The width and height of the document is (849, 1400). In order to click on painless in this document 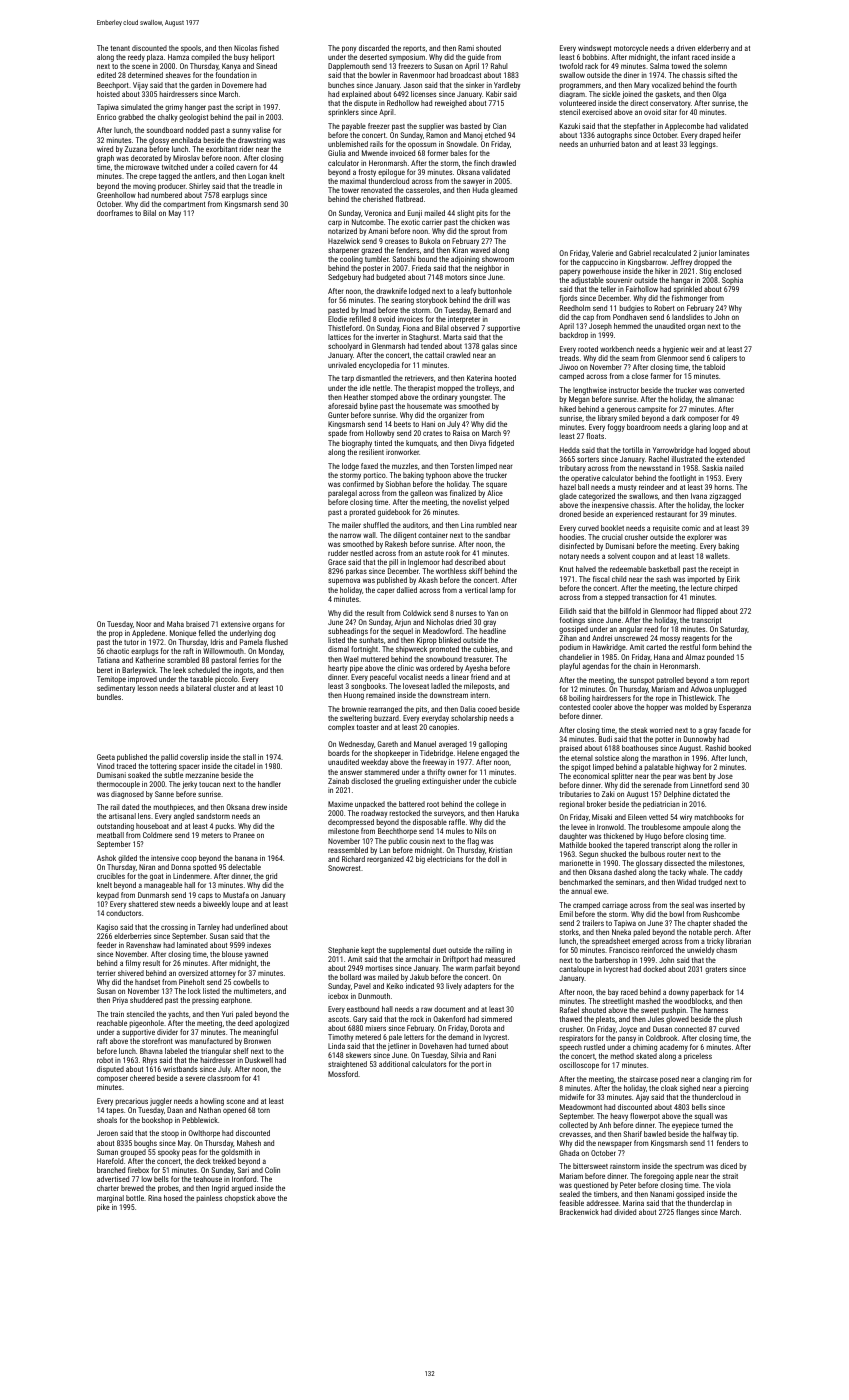, I will do `click(209, 1199)`.
